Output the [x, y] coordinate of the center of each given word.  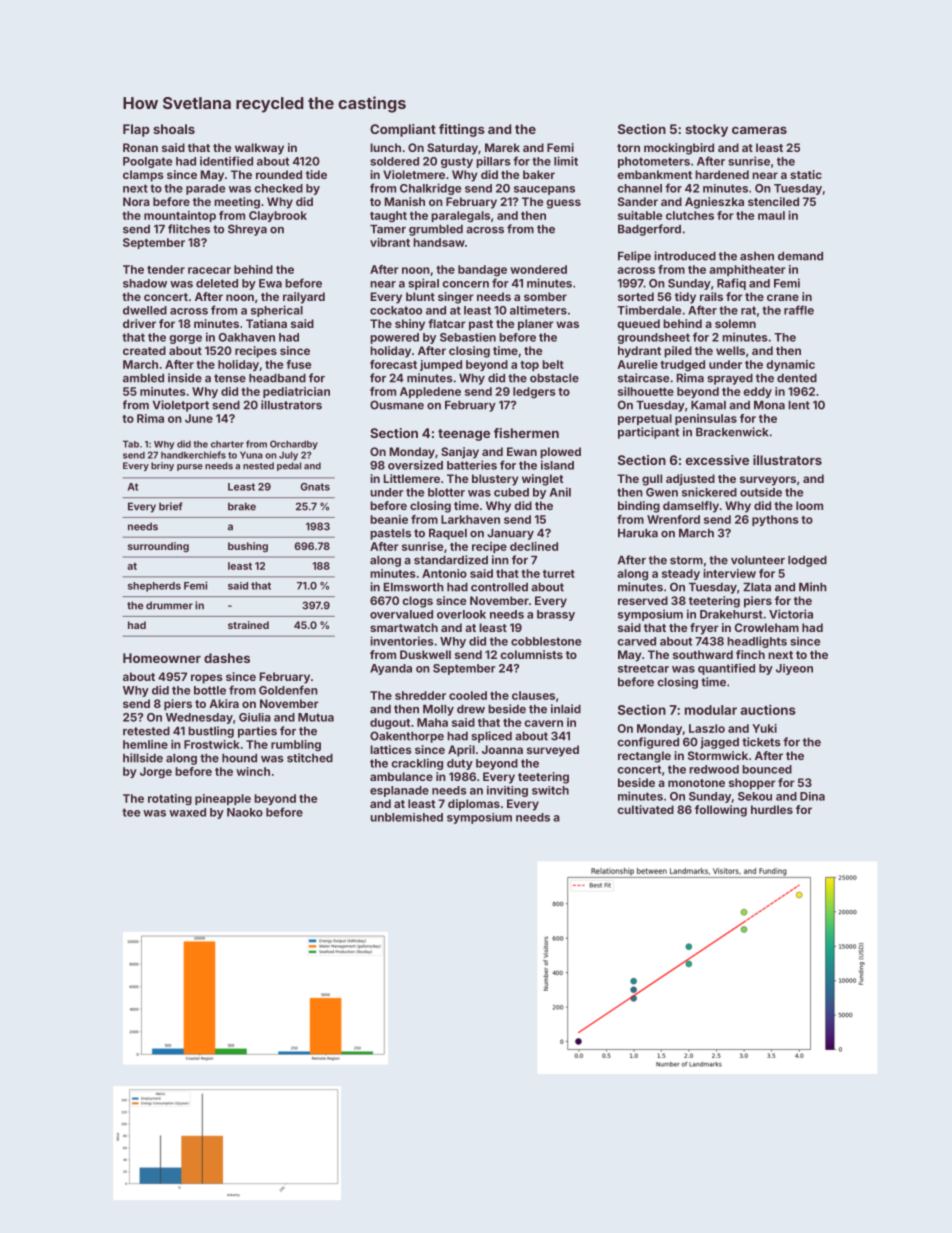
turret [559, 574]
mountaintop [180, 216]
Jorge [156, 773]
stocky [706, 130]
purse [190, 467]
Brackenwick [732, 432]
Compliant [403, 130]
